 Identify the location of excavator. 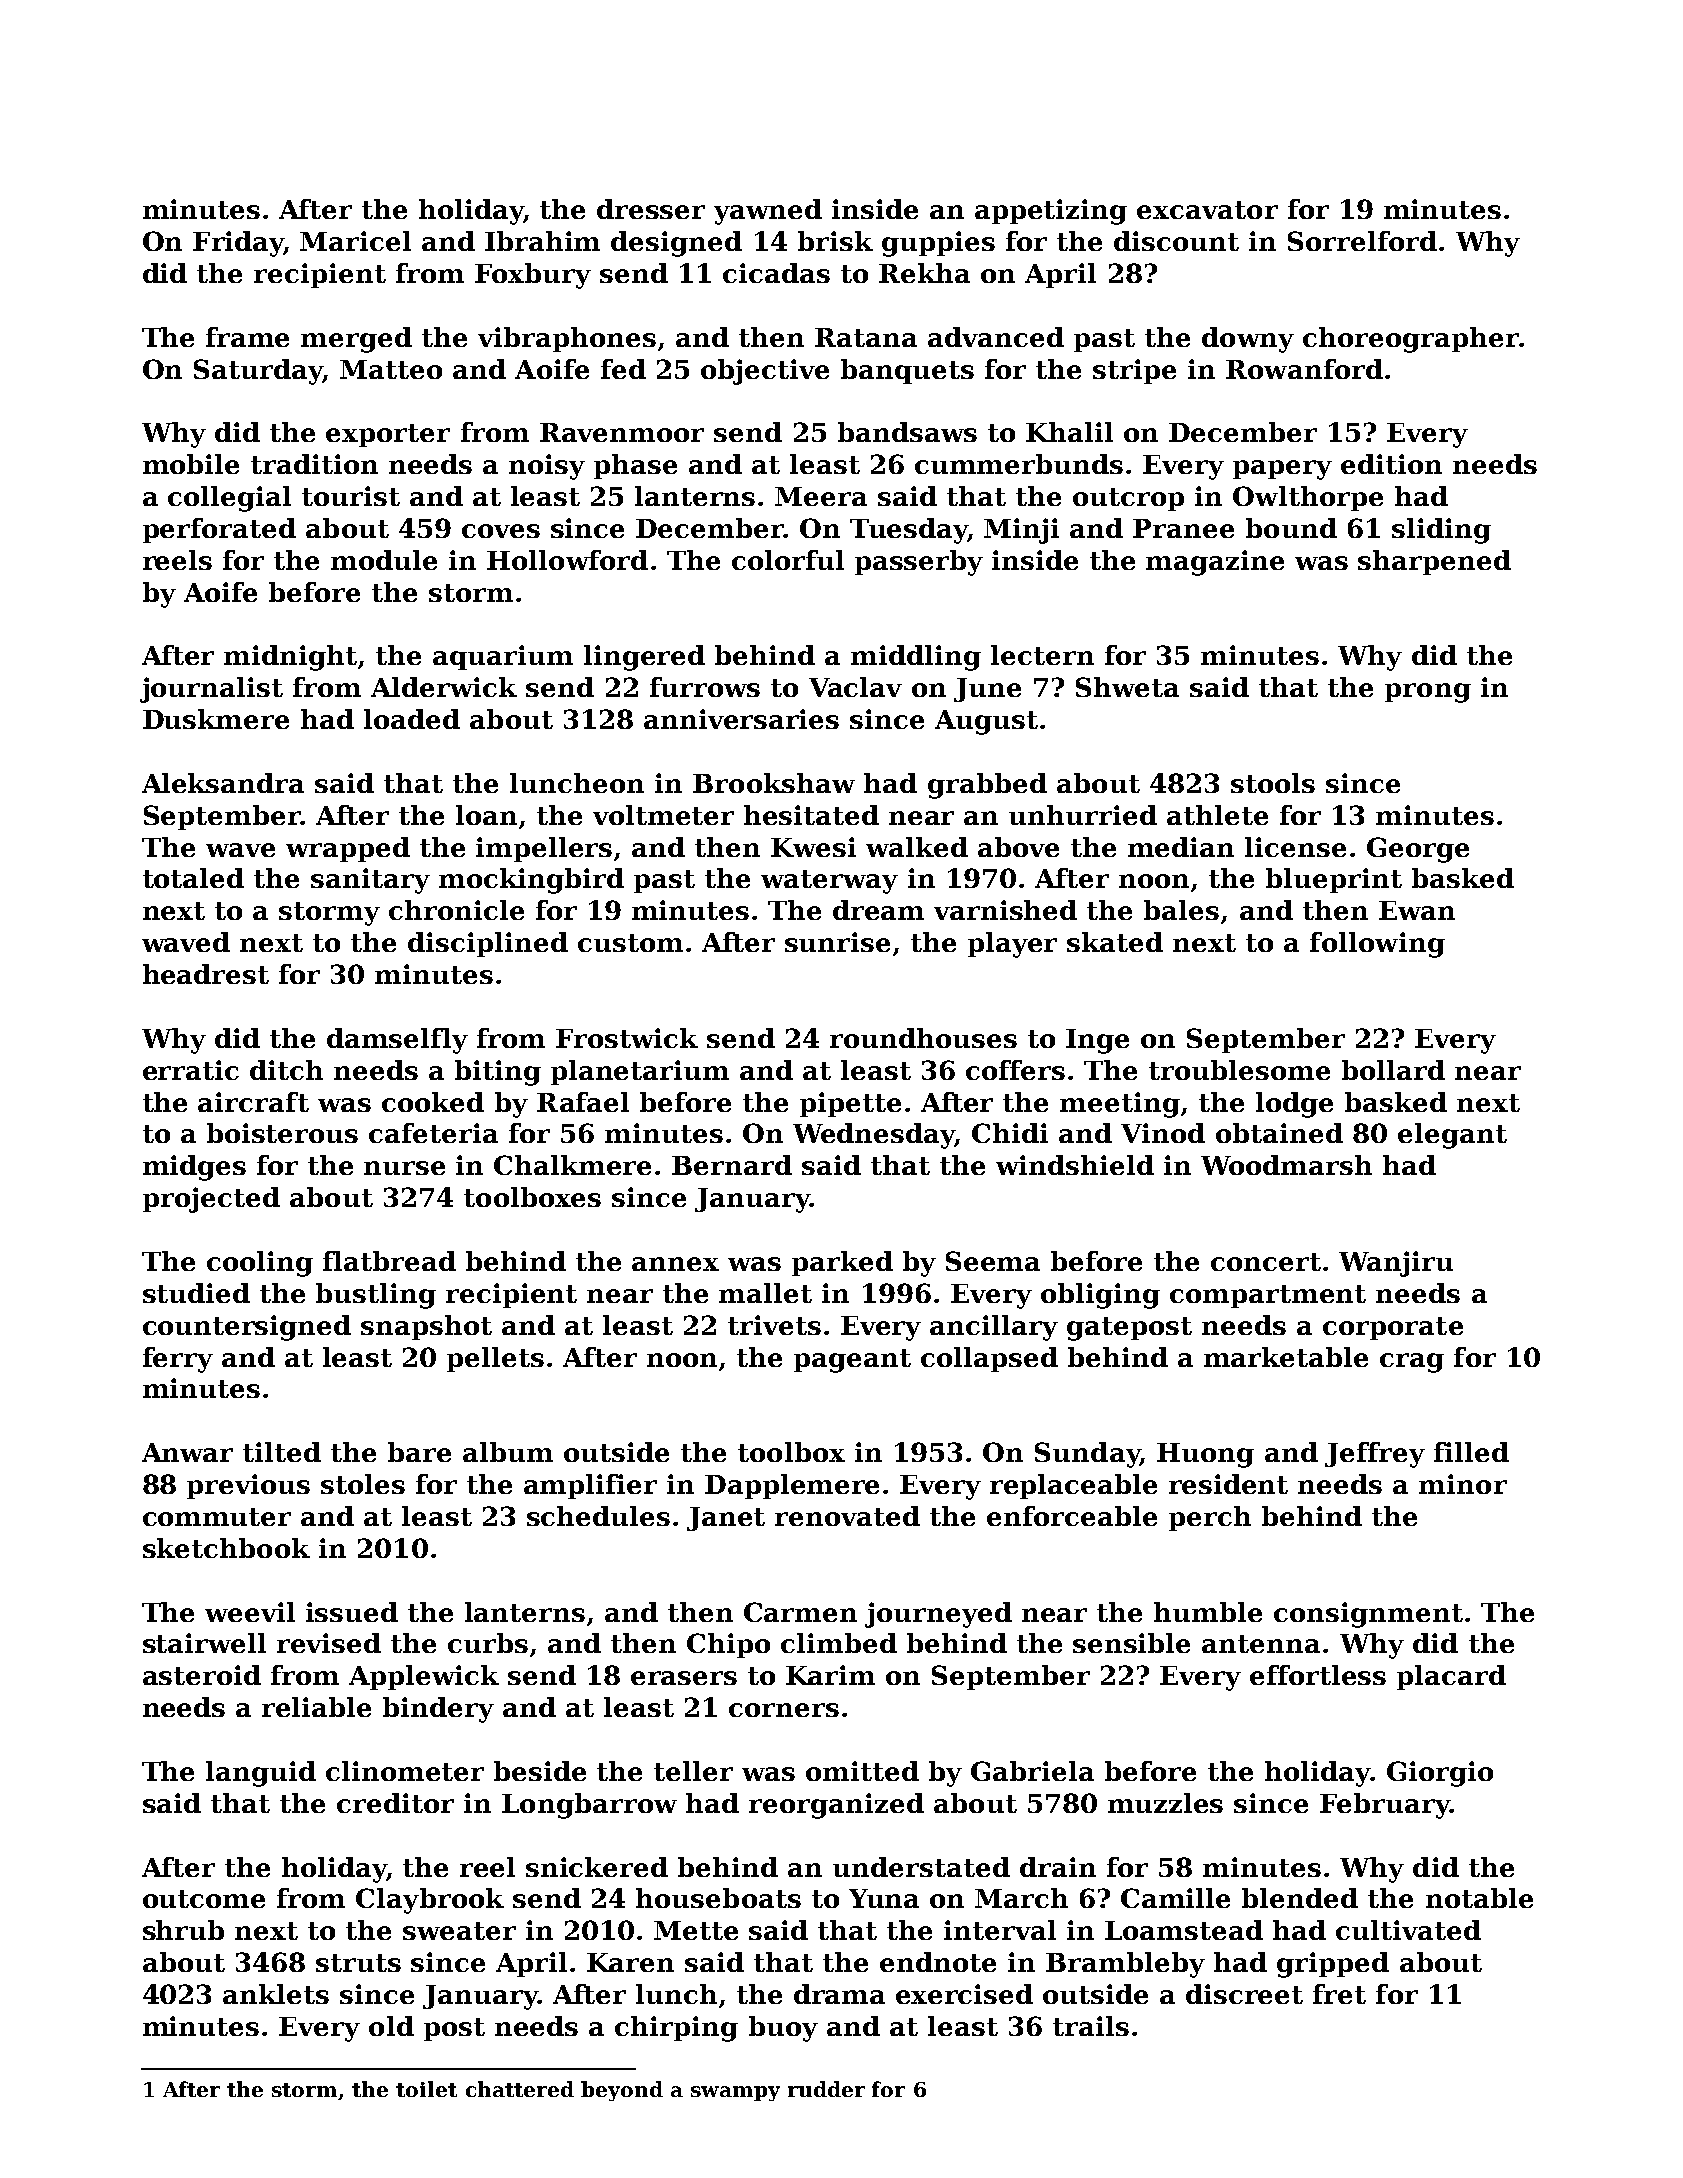
(1207, 210).
